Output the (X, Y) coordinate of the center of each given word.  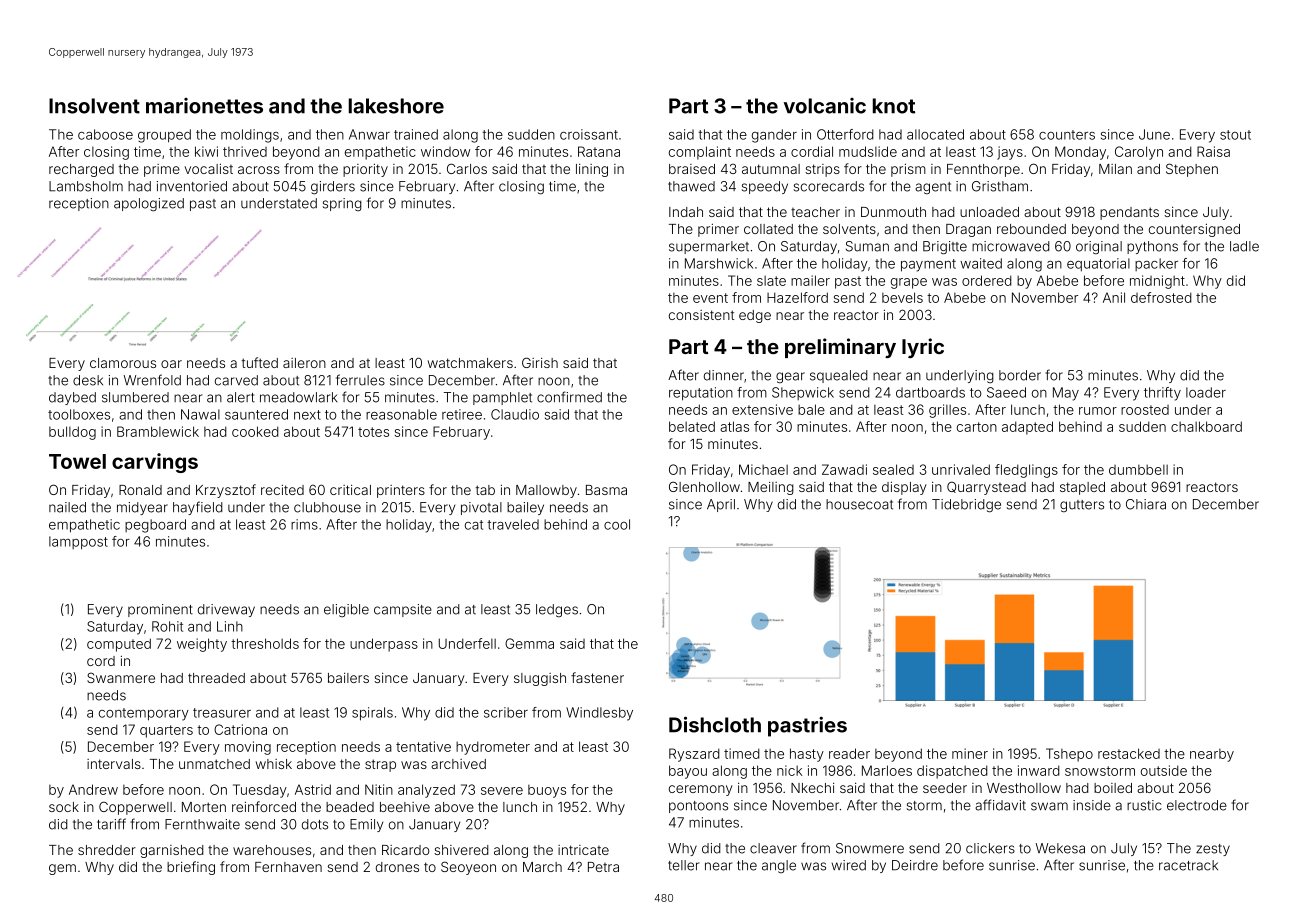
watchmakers (470, 363)
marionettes (204, 106)
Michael (763, 469)
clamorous (123, 363)
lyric (923, 348)
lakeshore (396, 106)
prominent (160, 610)
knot (894, 106)
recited (282, 490)
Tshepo (1069, 755)
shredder (107, 850)
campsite (403, 610)
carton (977, 427)
